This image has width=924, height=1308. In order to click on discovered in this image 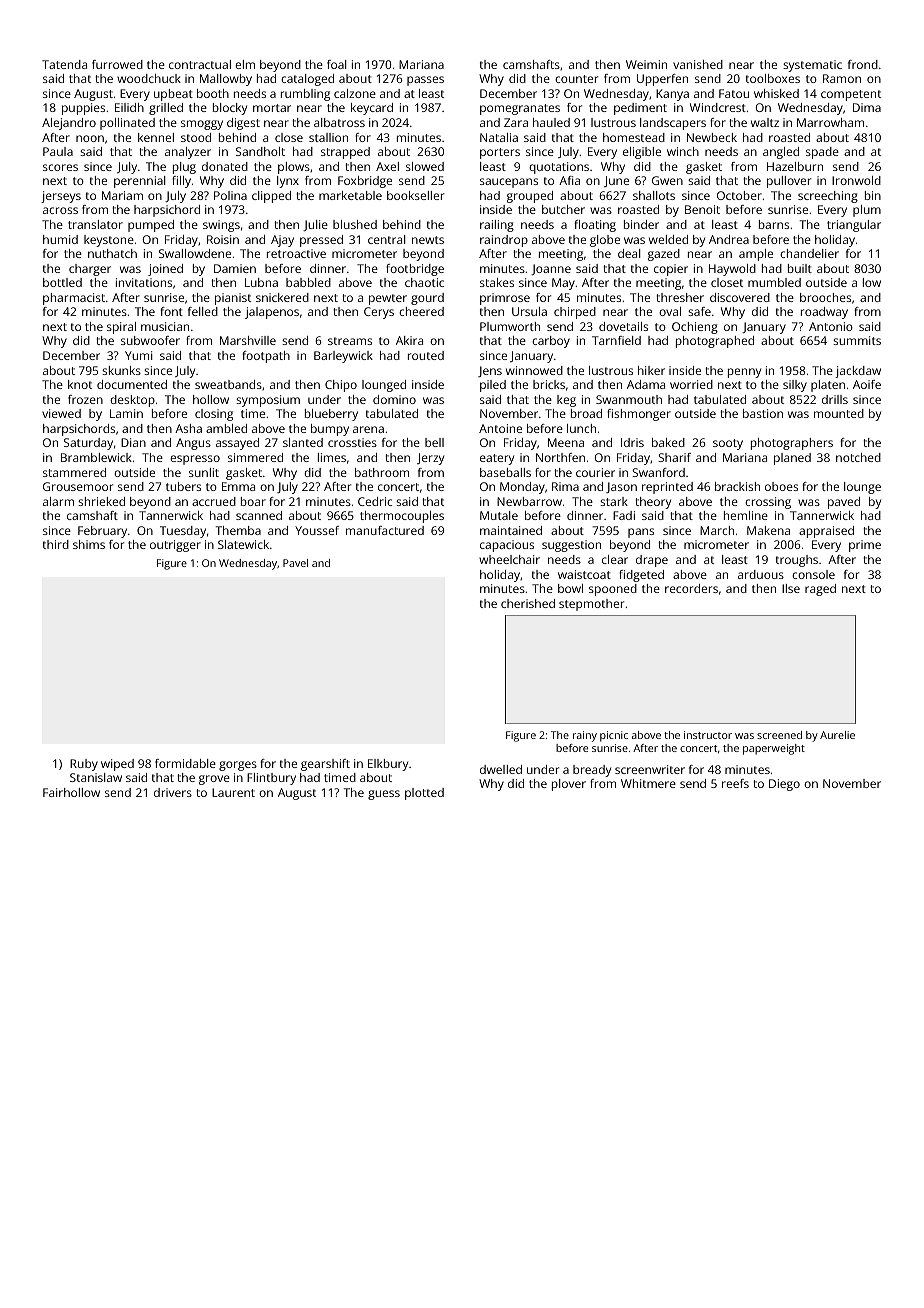, I will do `click(740, 297)`.
